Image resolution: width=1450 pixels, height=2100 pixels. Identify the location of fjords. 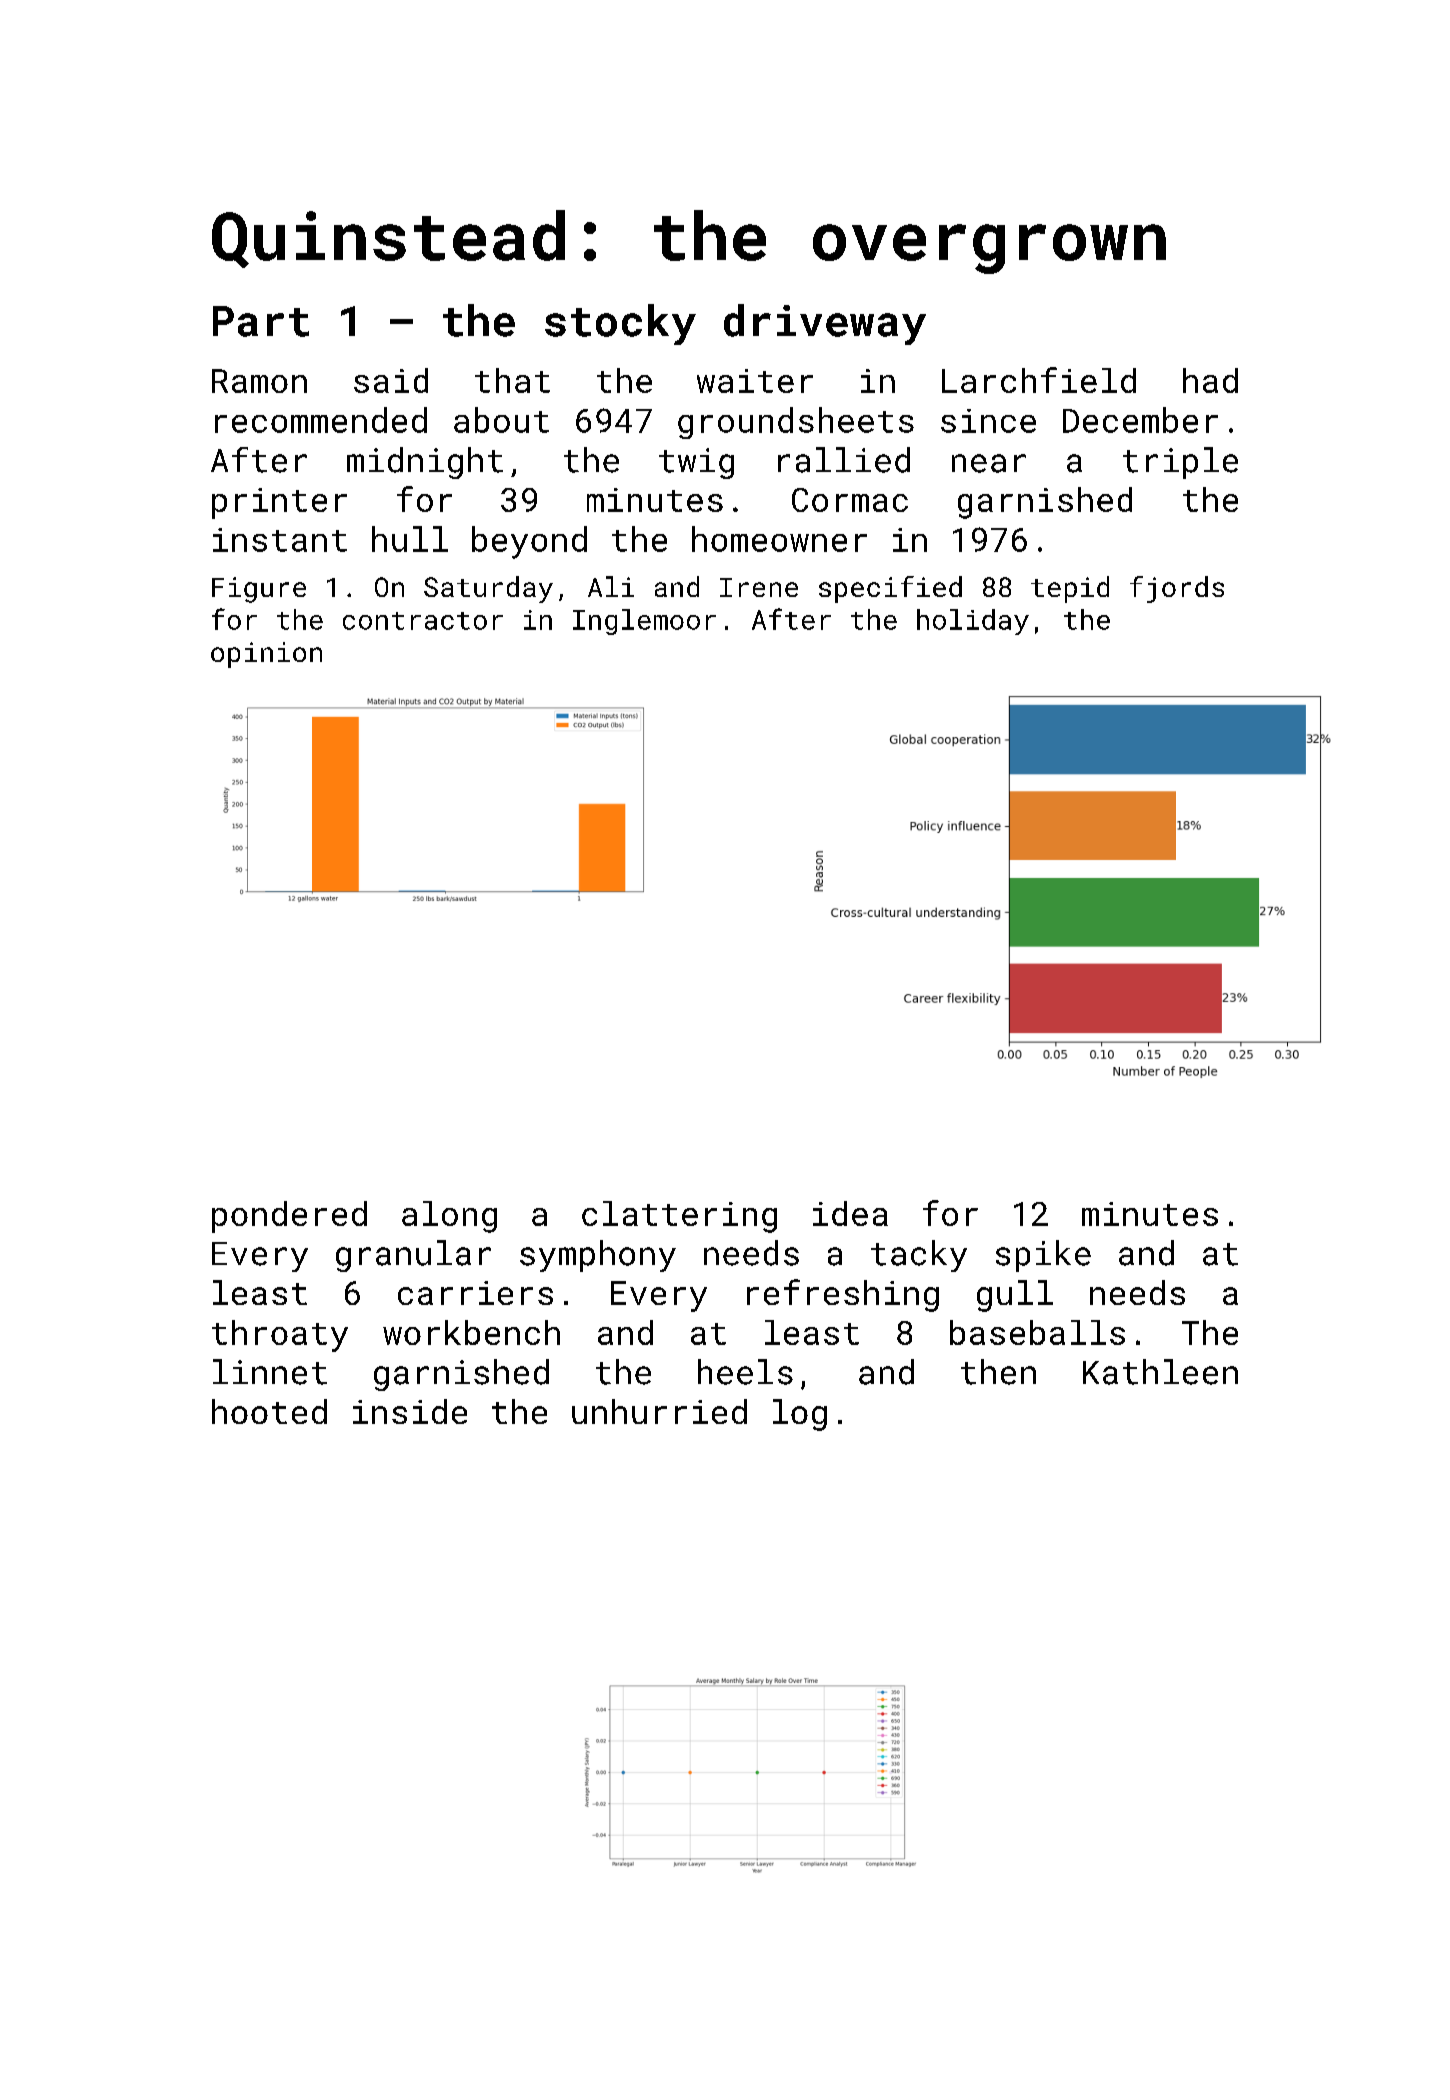
(1177, 589).
